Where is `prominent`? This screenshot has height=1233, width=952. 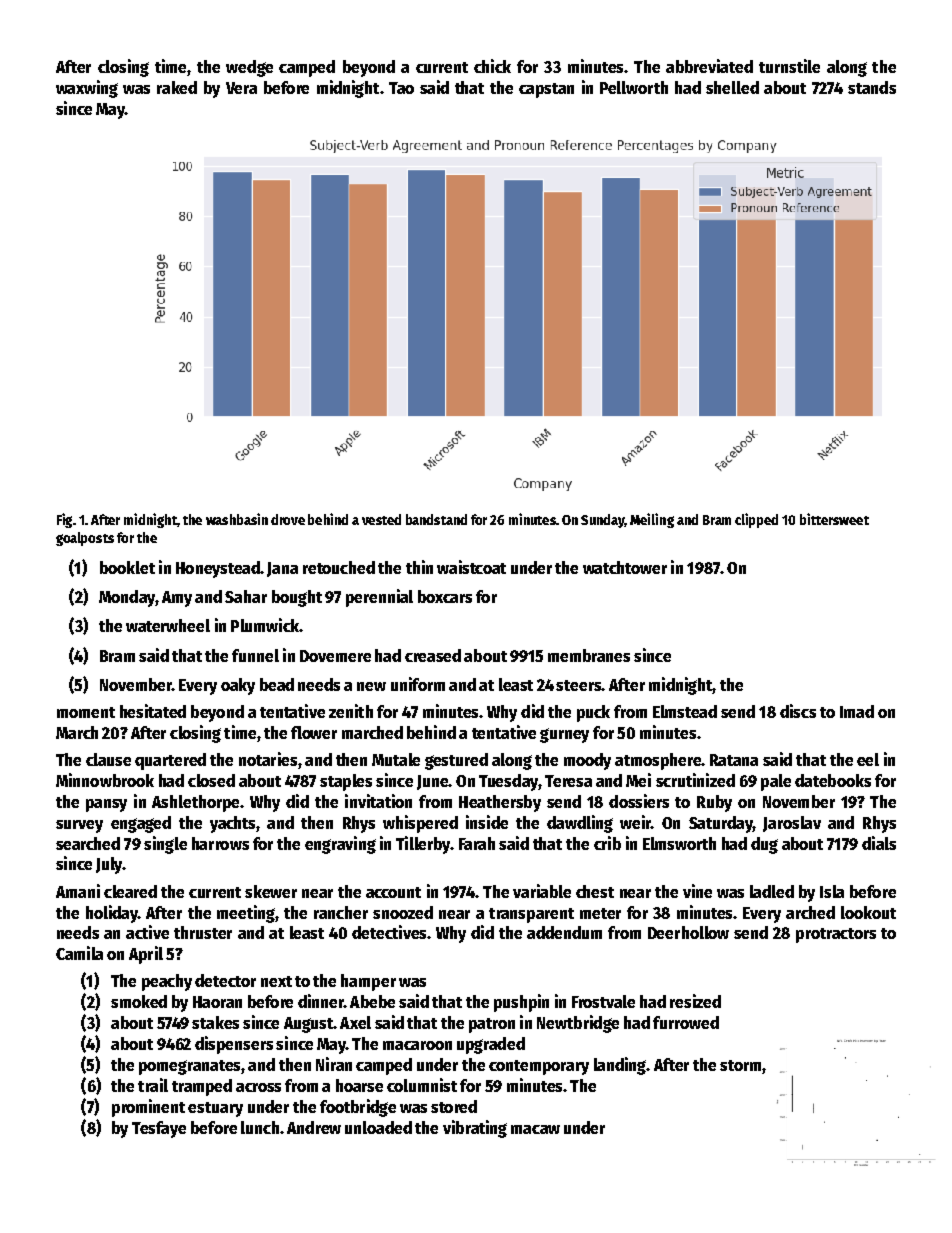
prominent is located at coordinates (148, 1108).
